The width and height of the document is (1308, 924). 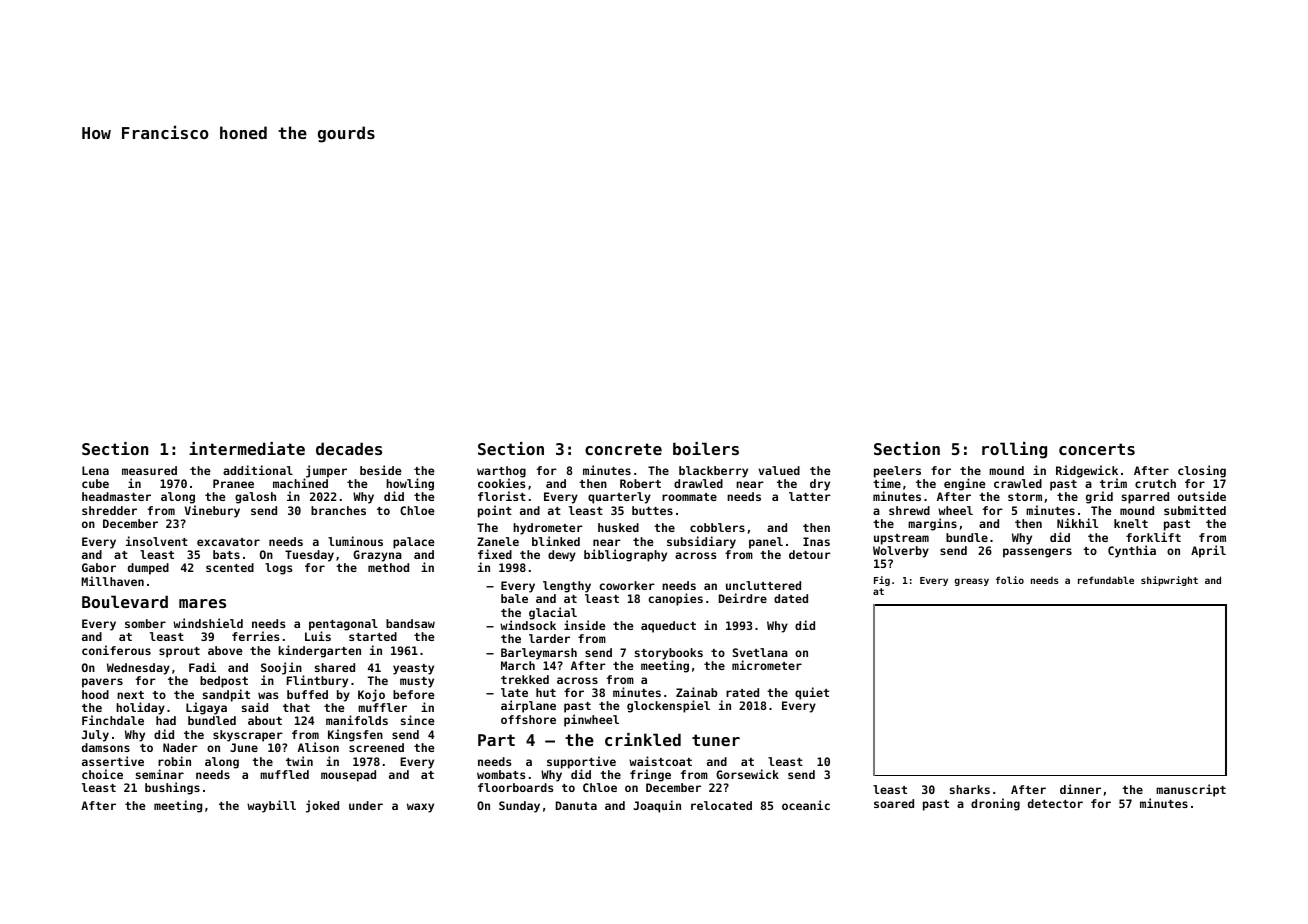 I want to click on Boulevard, so click(x=125, y=601).
